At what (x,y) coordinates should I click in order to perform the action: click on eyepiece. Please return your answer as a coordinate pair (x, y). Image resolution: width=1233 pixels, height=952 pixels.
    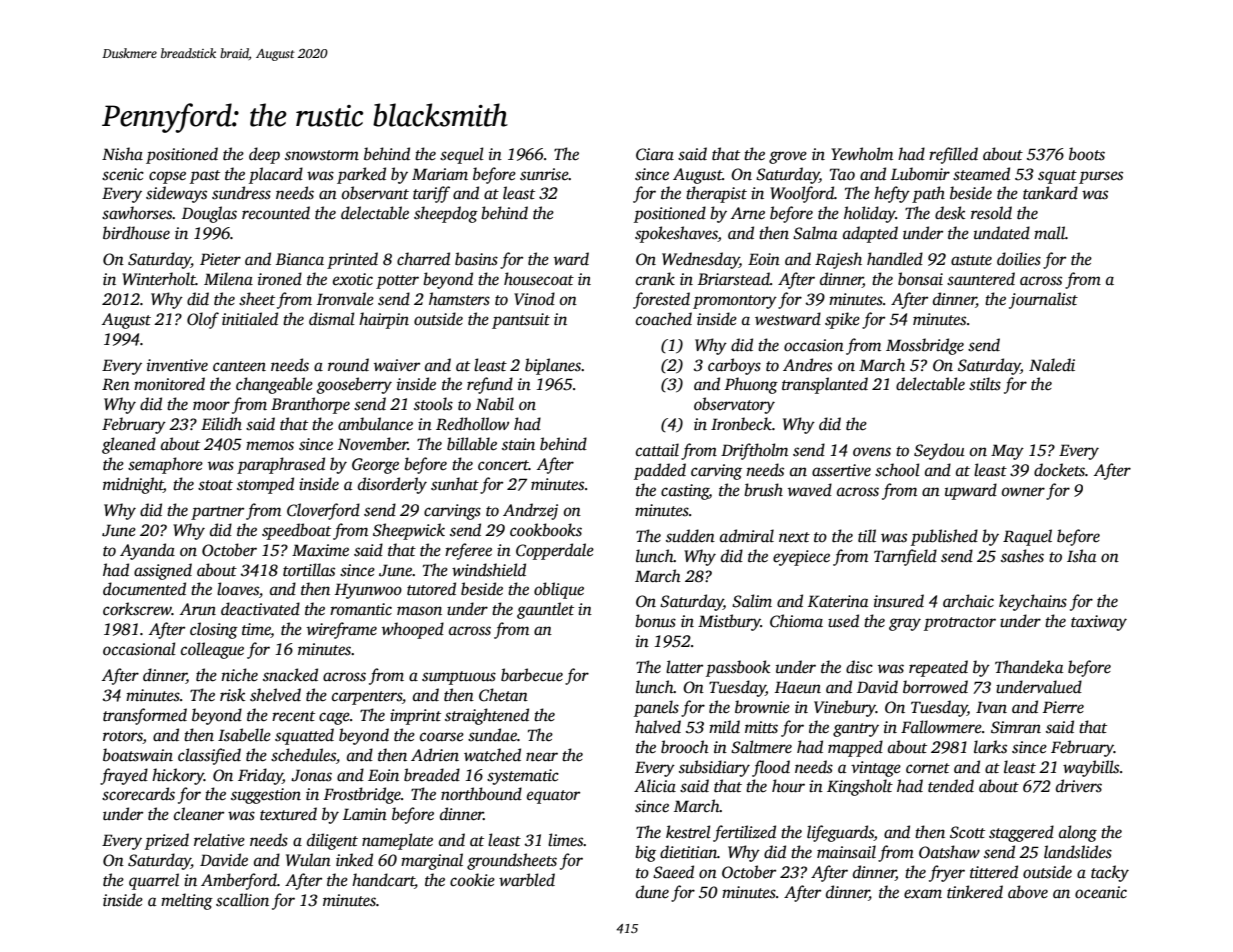
    Looking at the image, I should click on (801, 558).
